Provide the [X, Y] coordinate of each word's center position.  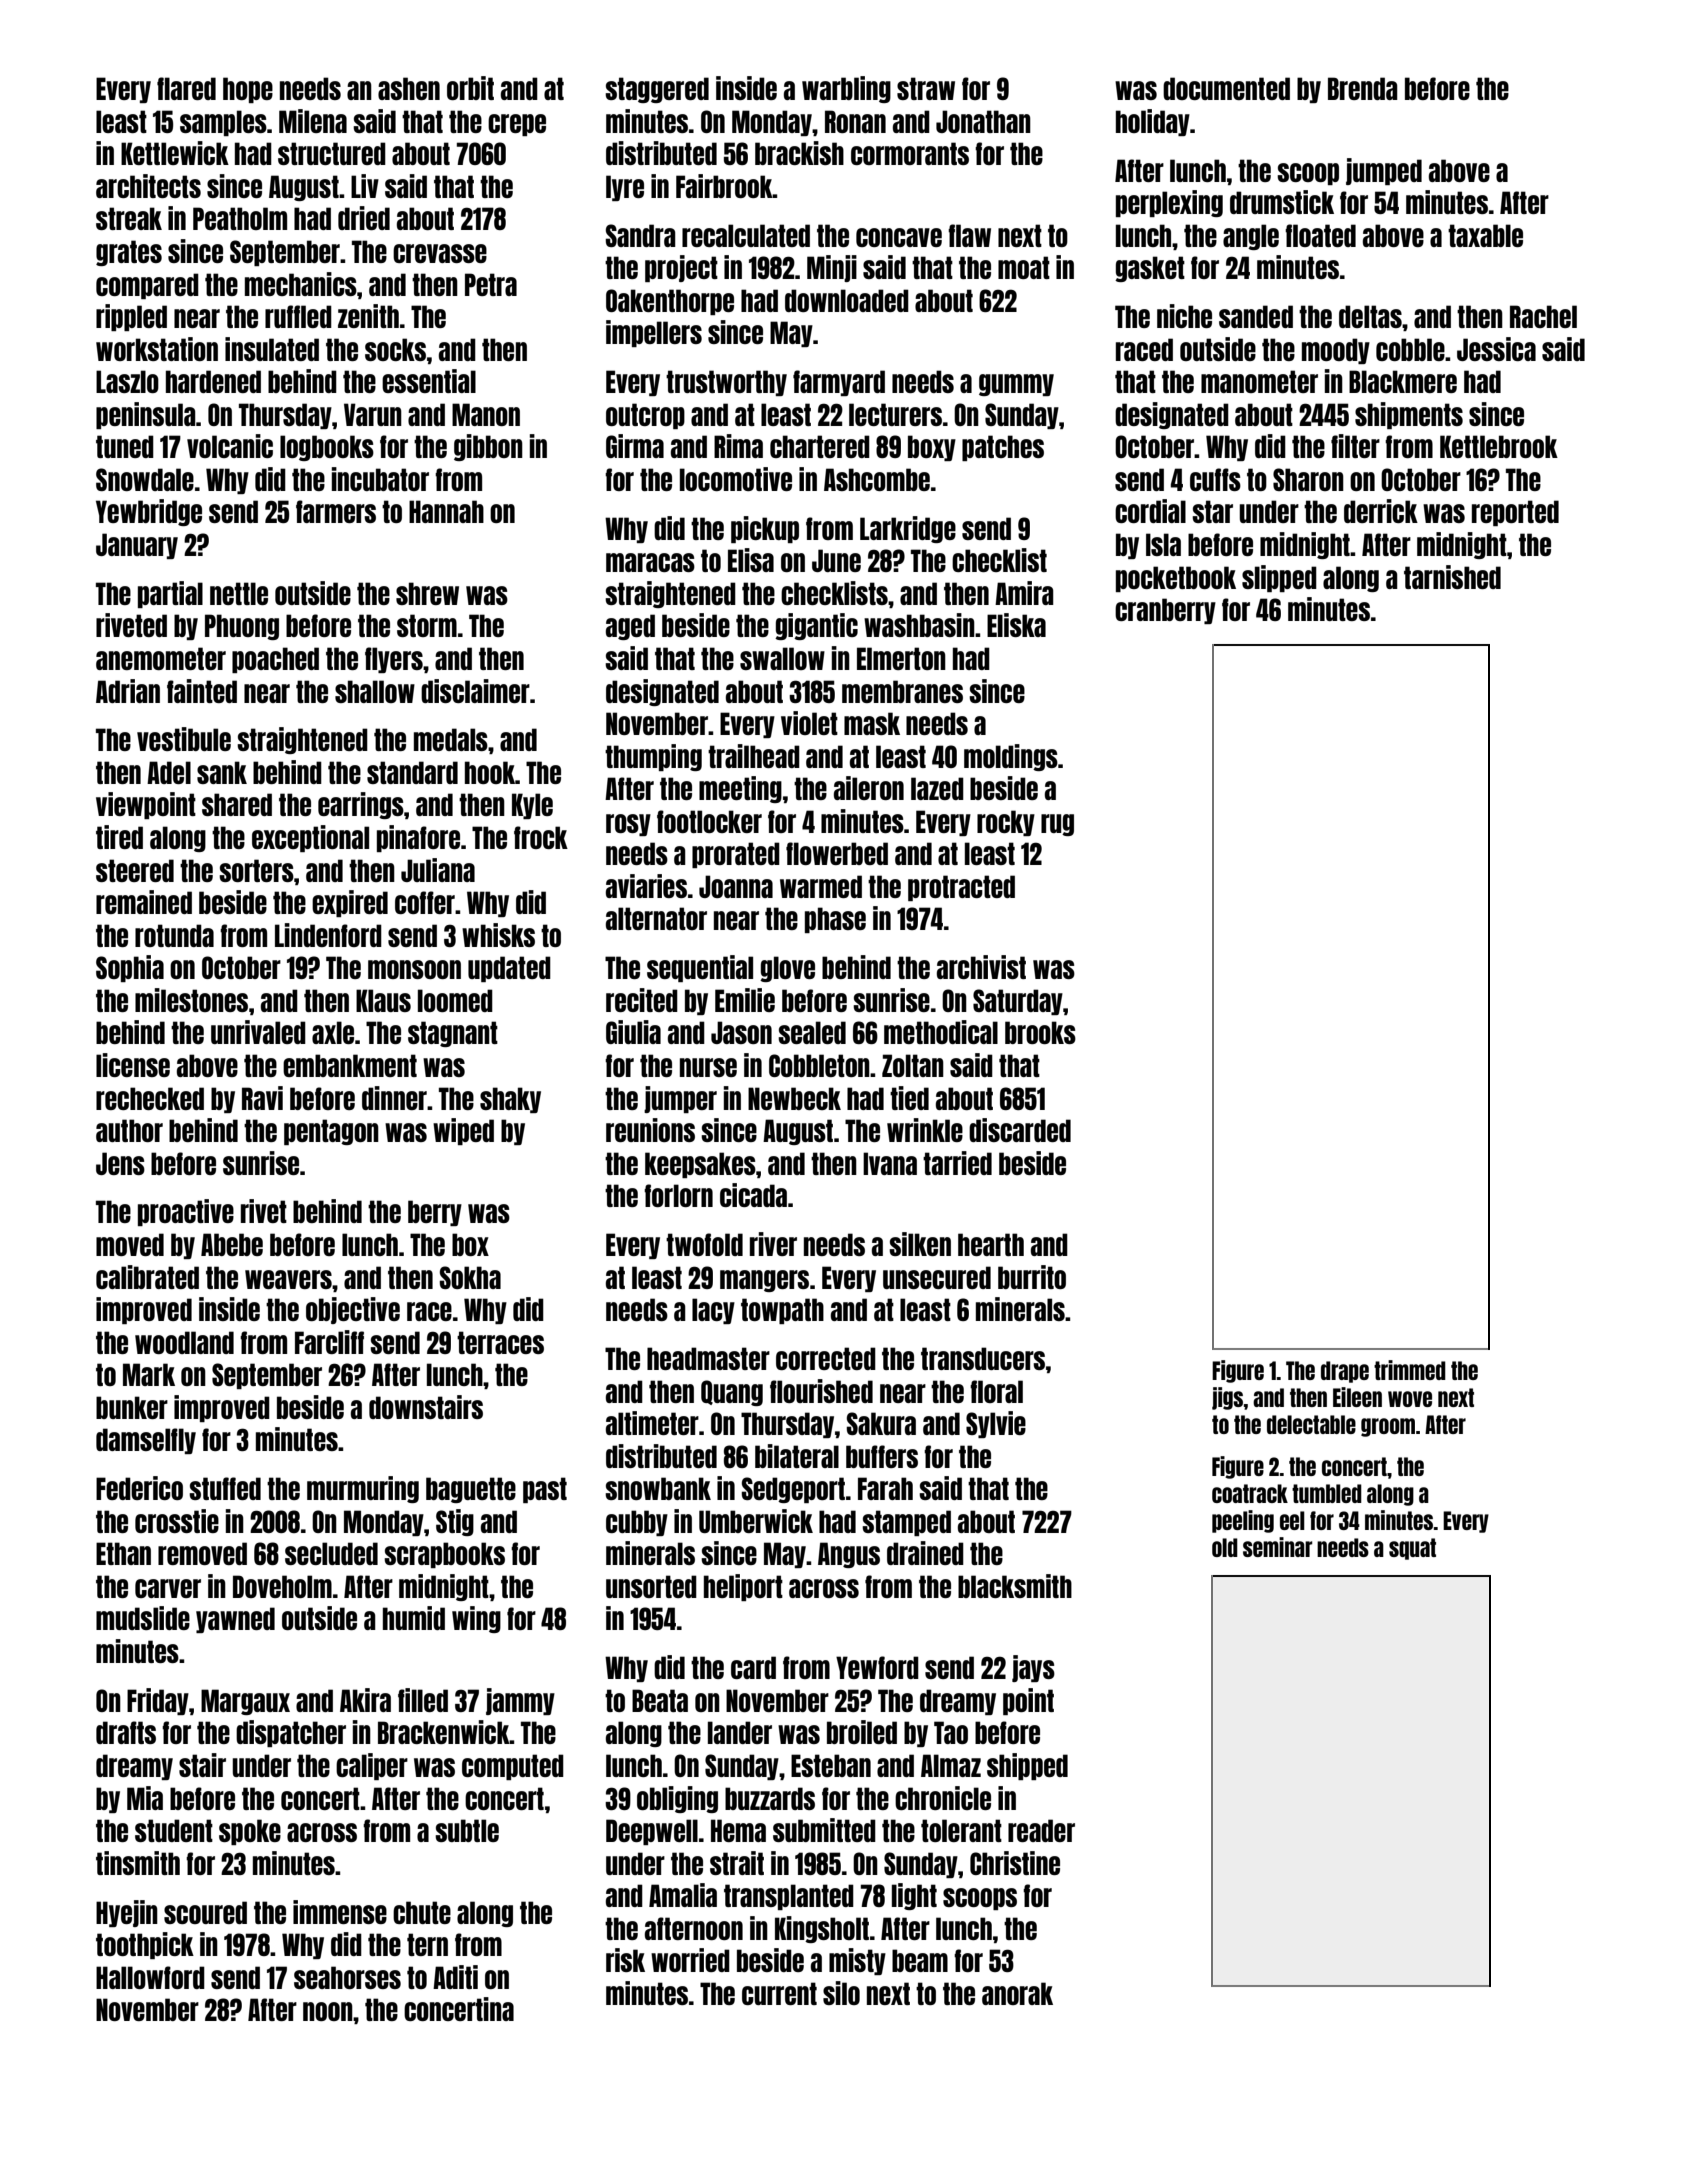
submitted [824, 1830]
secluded [331, 1553]
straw [926, 88]
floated [1320, 235]
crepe [517, 125]
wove [1410, 1399]
